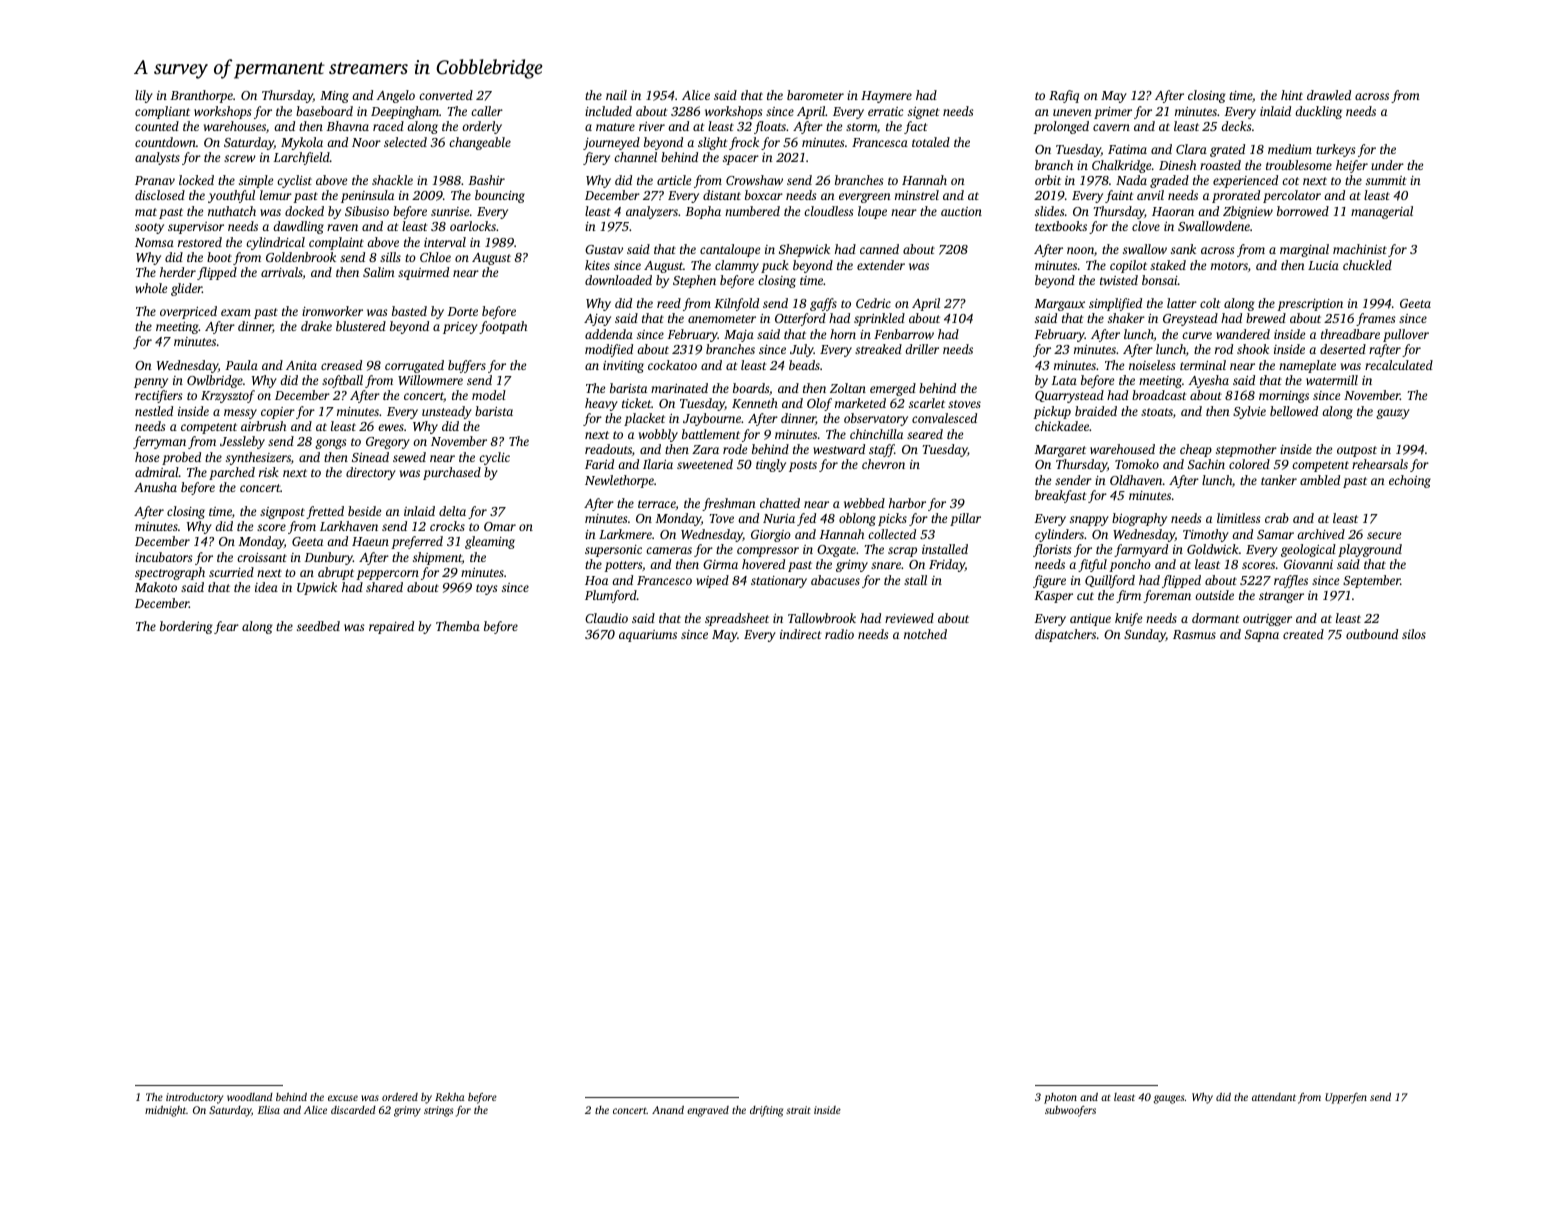  I want to click on sewed, so click(409, 457).
